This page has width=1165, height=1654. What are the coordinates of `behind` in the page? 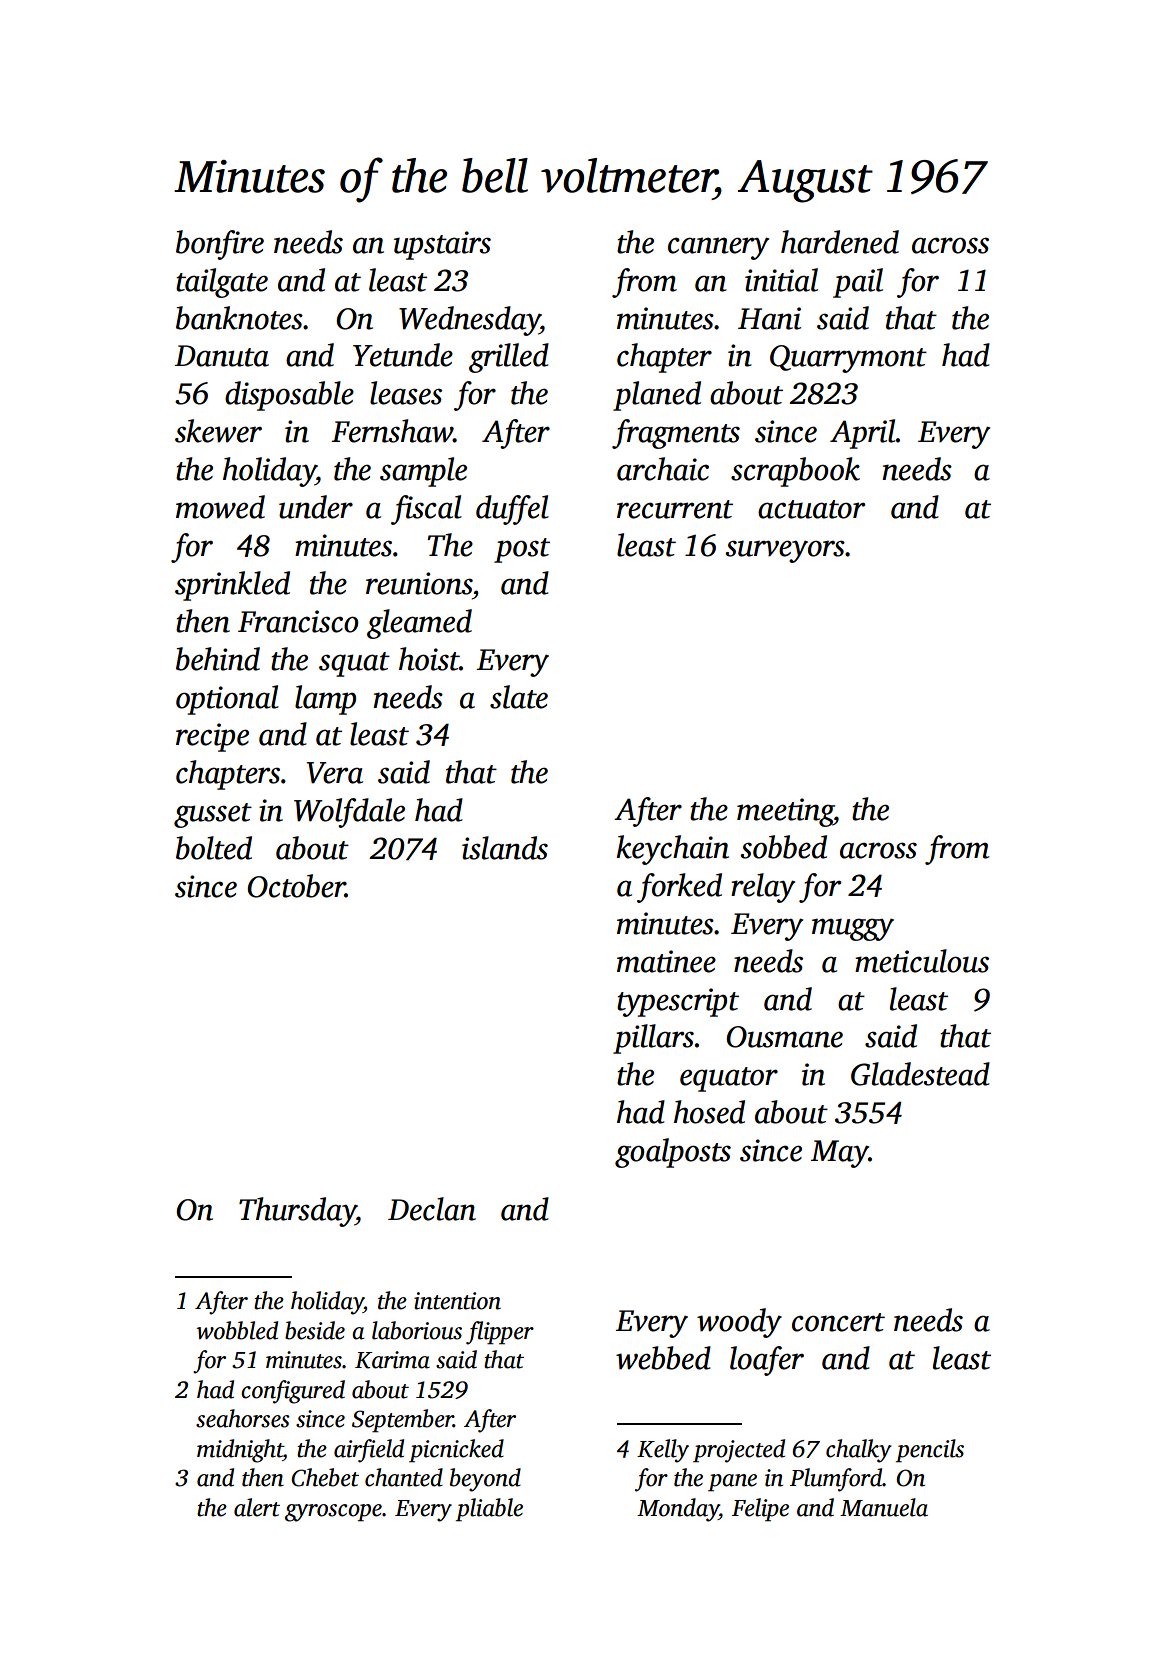 It's located at (218, 659).
